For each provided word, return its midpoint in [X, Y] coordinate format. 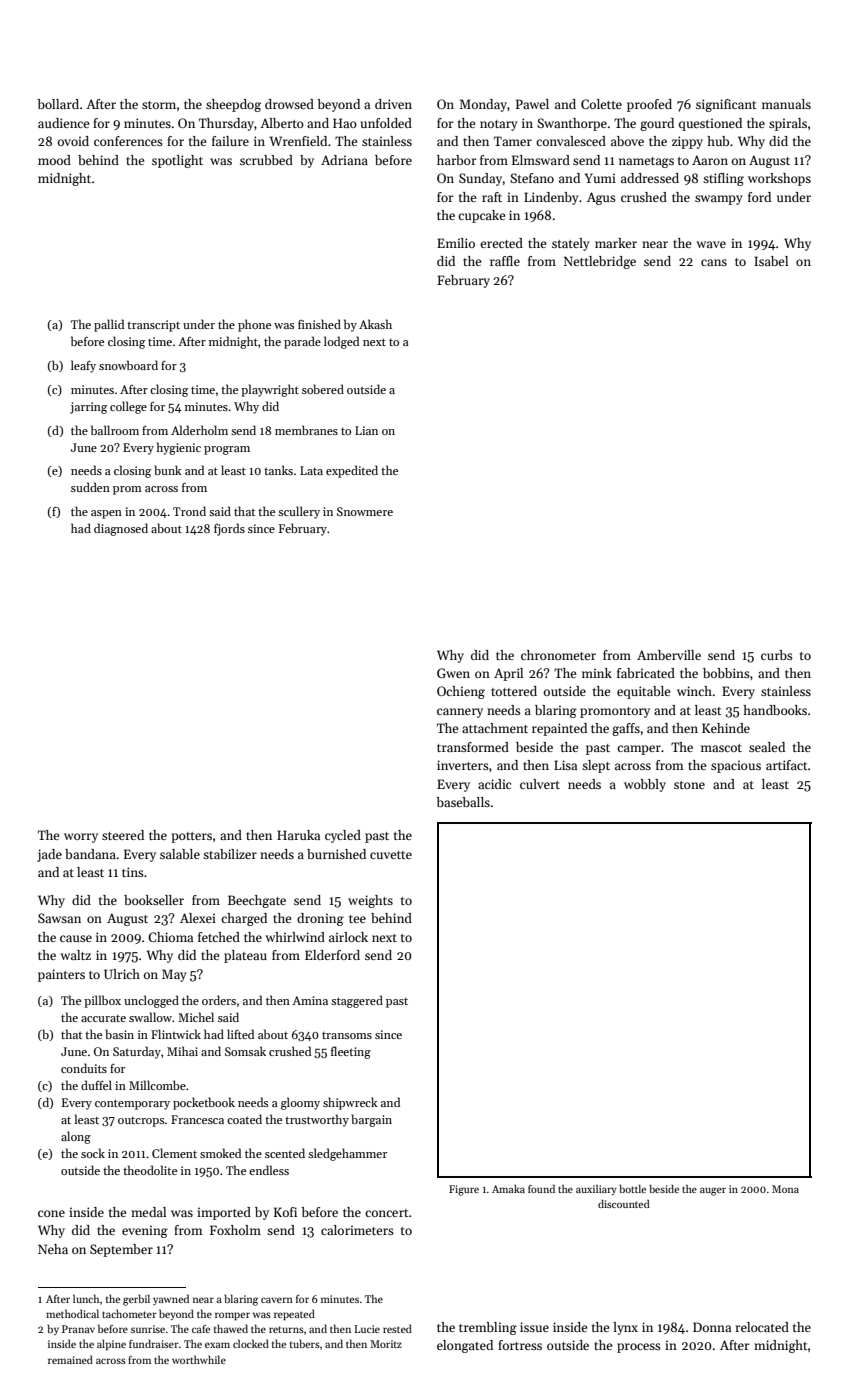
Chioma [170, 937]
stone [689, 785]
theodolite [150, 1170]
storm [159, 105]
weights [370, 901]
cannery [460, 713]
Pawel [532, 104]
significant [726, 105]
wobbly [645, 785]
